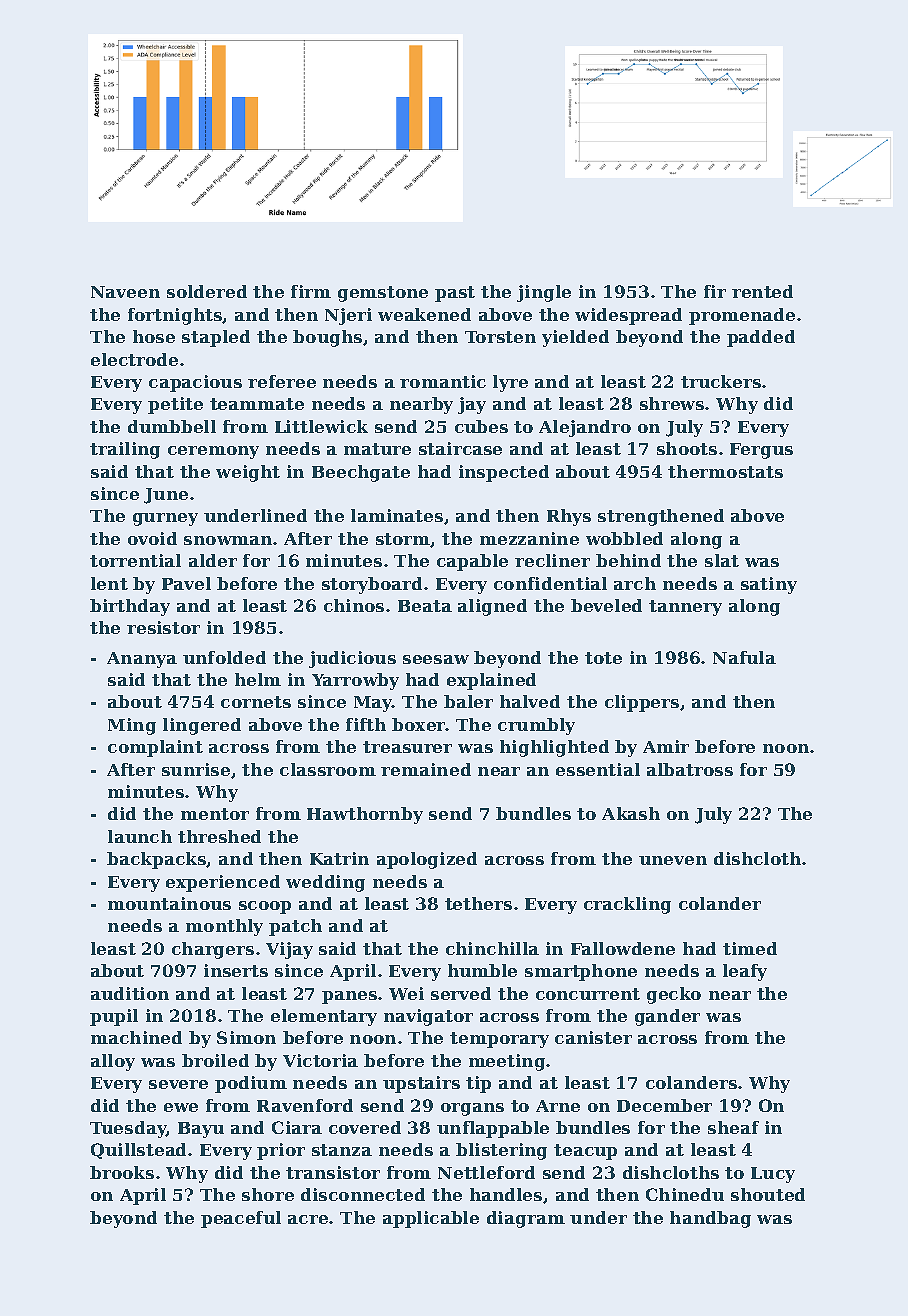 This image has height=1316, width=908. Describe the element at coordinates (492, 607) in the image. I see `aligned` at that location.
